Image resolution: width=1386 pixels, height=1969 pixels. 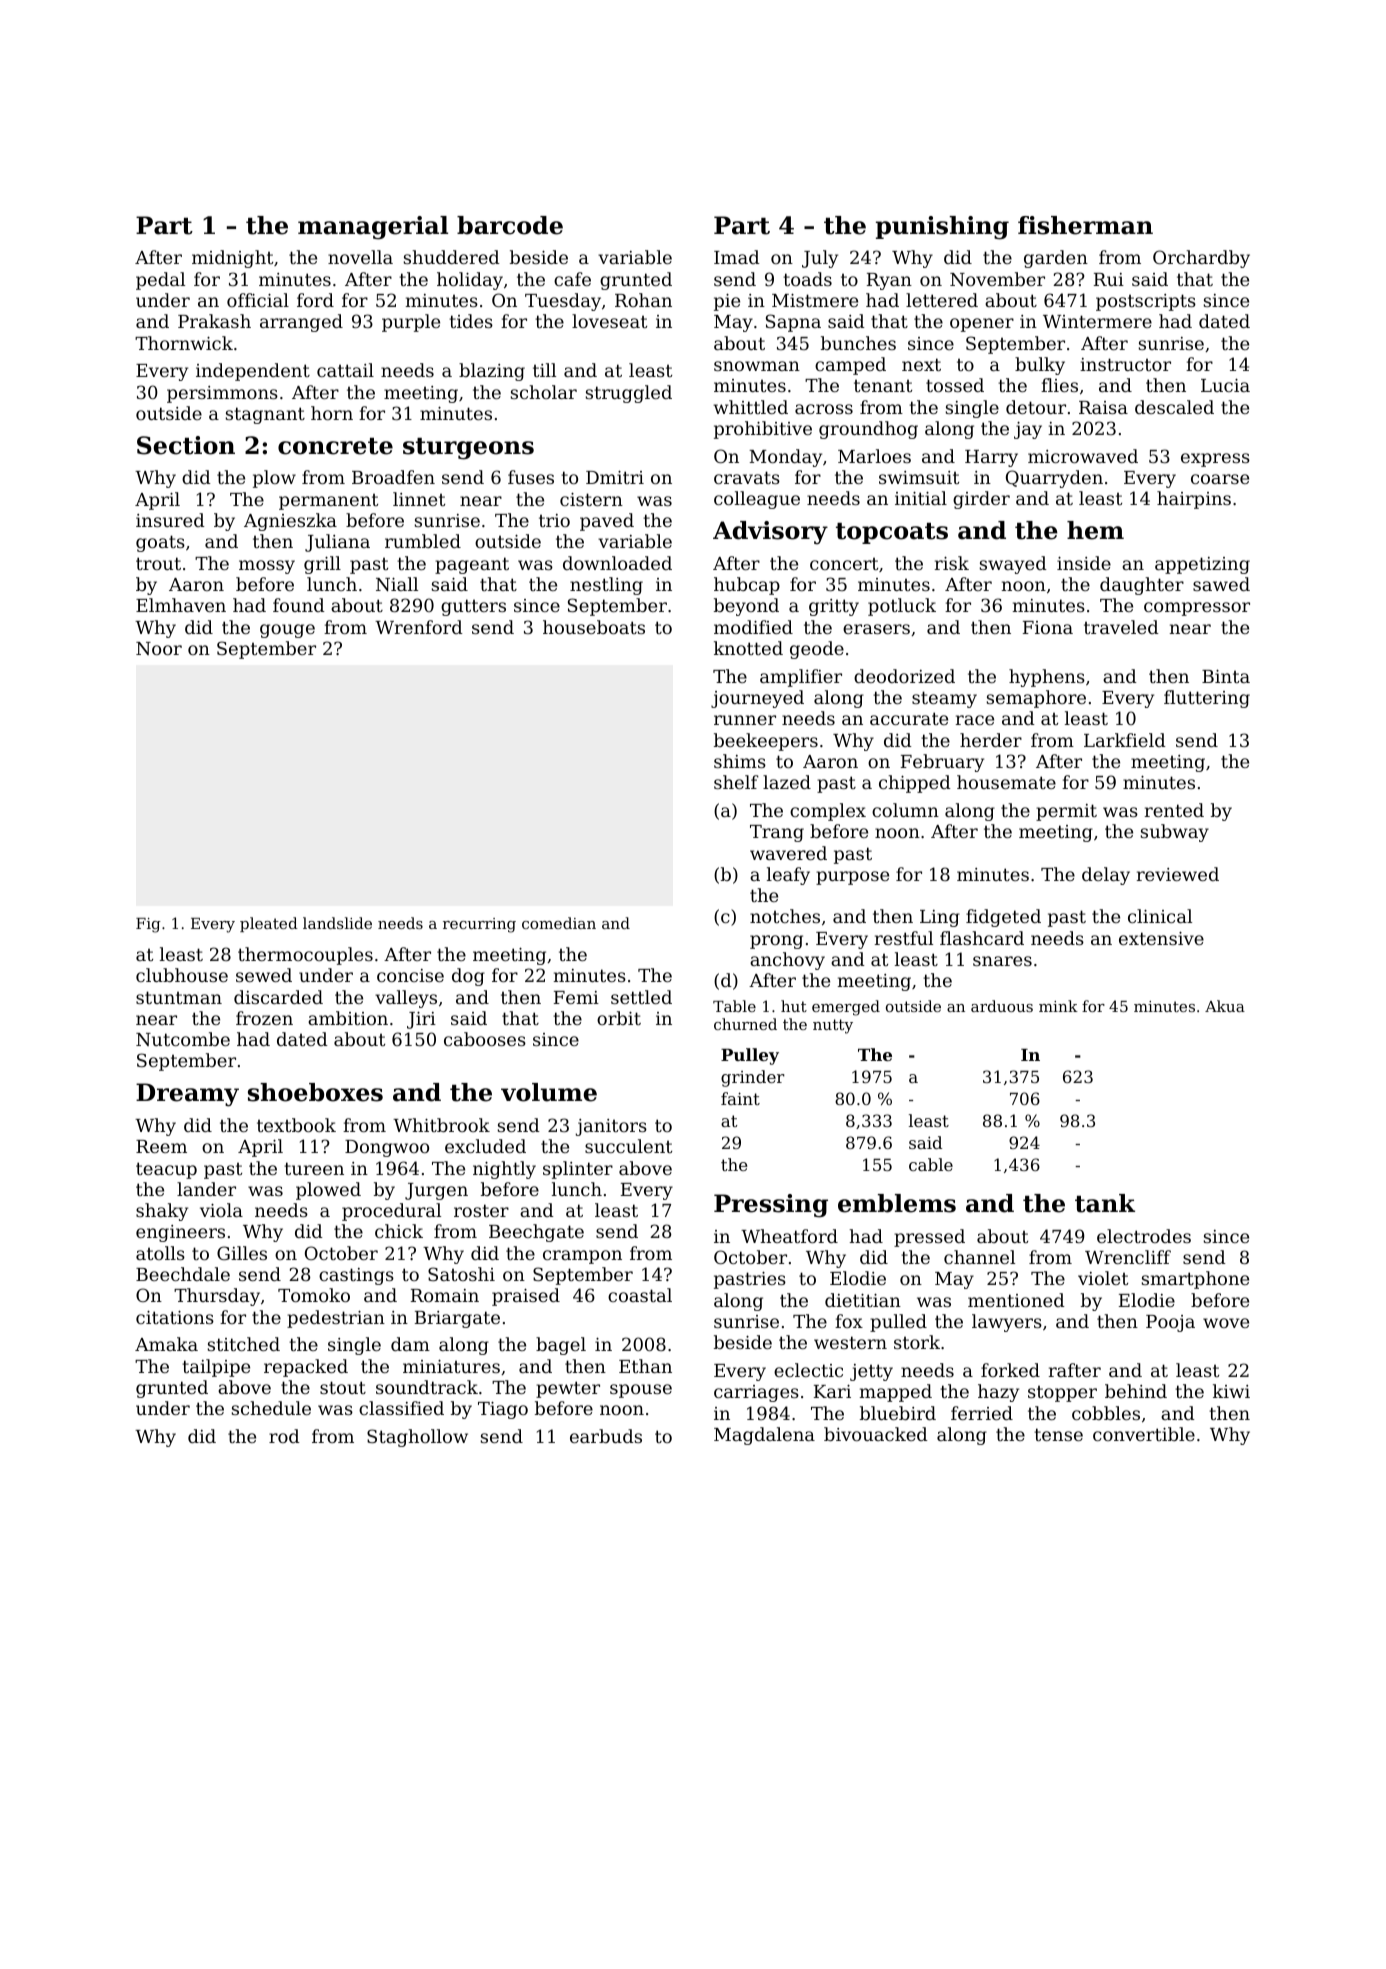 What do you see at coordinates (931, 1164) in the document?
I see `cable` at bounding box center [931, 1164].
